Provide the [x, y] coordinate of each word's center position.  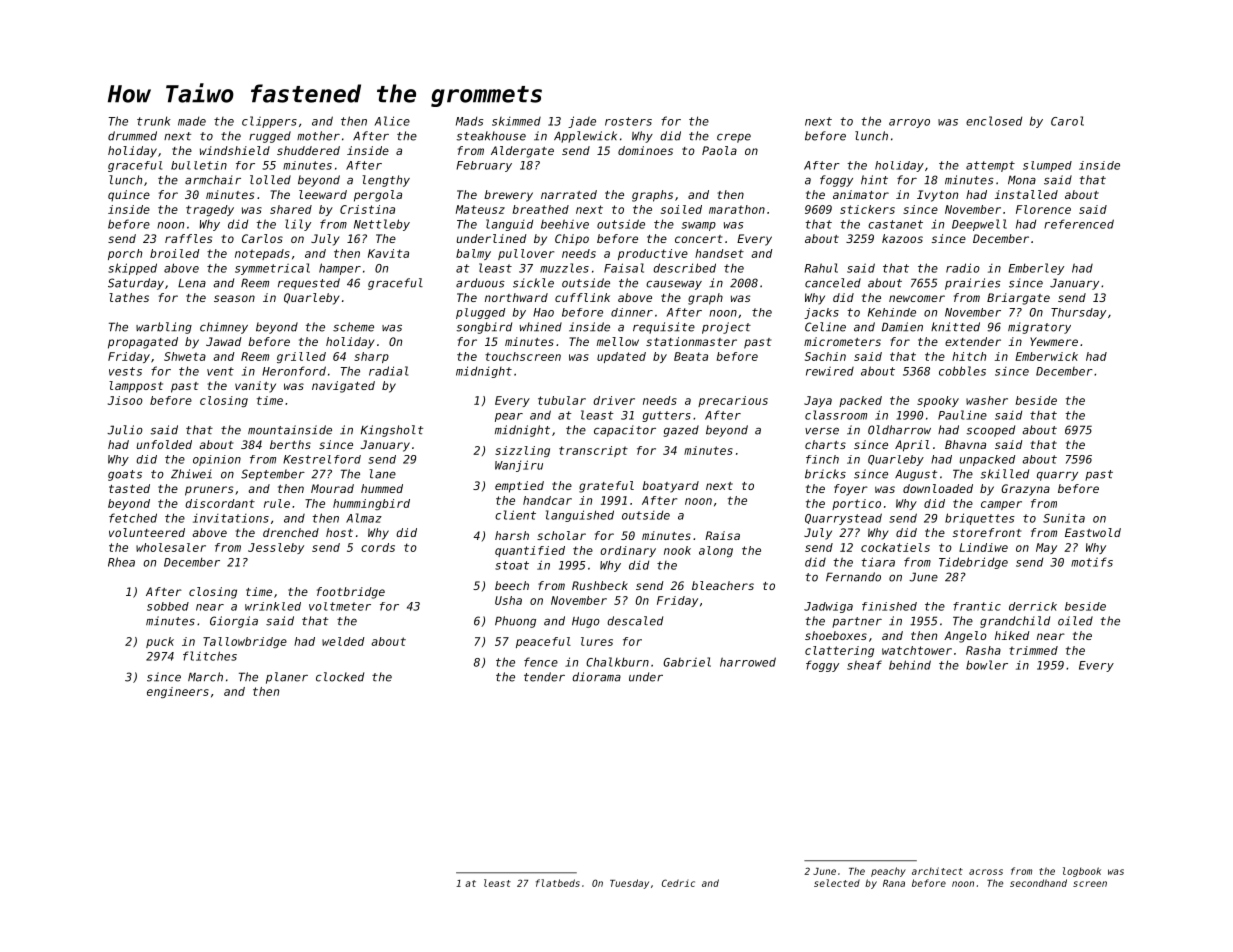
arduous [480, 283]
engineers [178, 692]
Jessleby [276, 548]
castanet [895, 224]
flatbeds [558, 883]
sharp [371, 357]
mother [318, 136]
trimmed [1033, 650]
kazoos [902, 238]
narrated [569, 194]
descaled [635, 621]
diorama [596, 677]
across [986, 872]
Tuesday [629, 884]
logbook [1082, 872]
